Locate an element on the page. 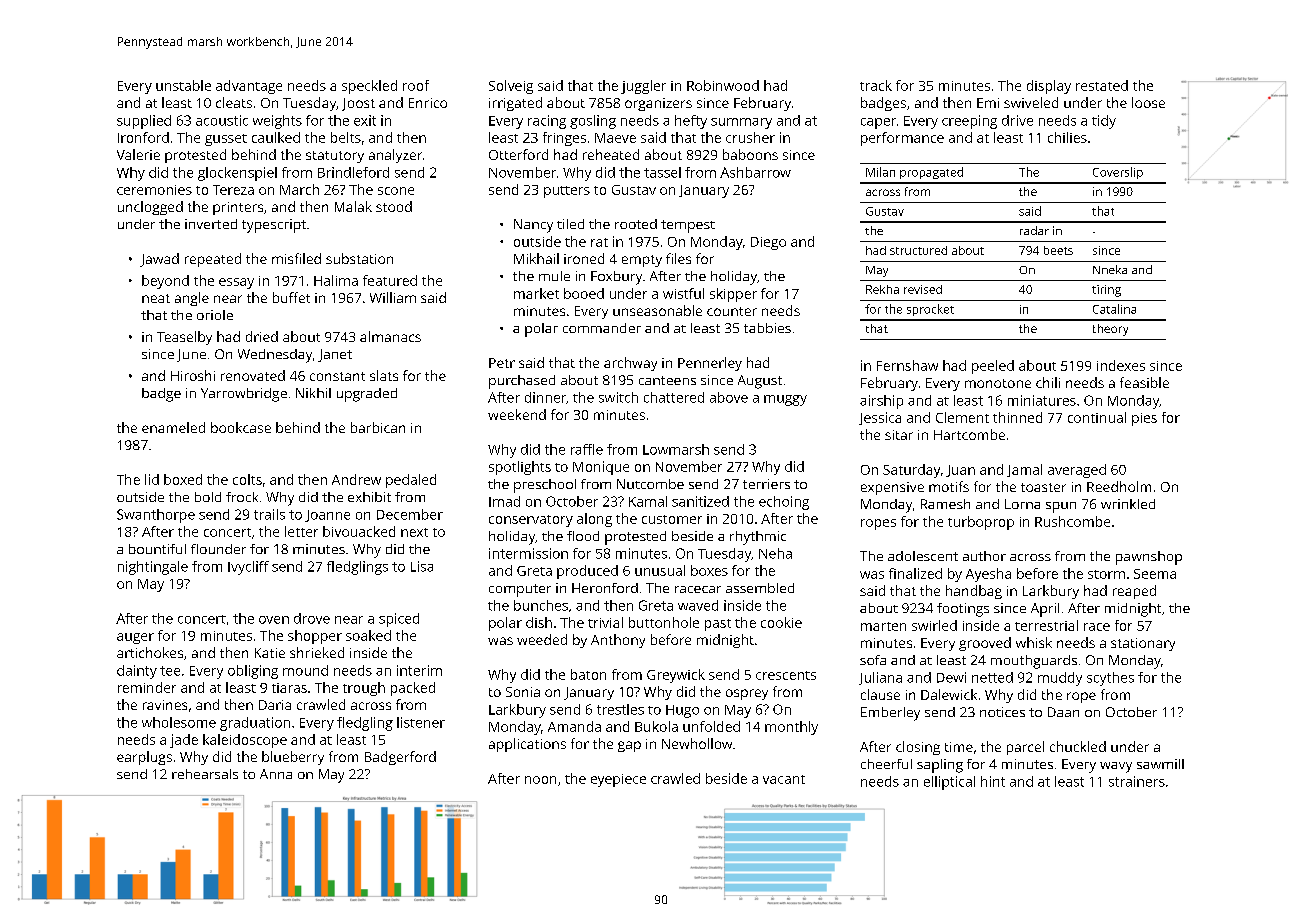 The height and width of the page is (924, 1308). display is located at coordinates (1049, 87).
